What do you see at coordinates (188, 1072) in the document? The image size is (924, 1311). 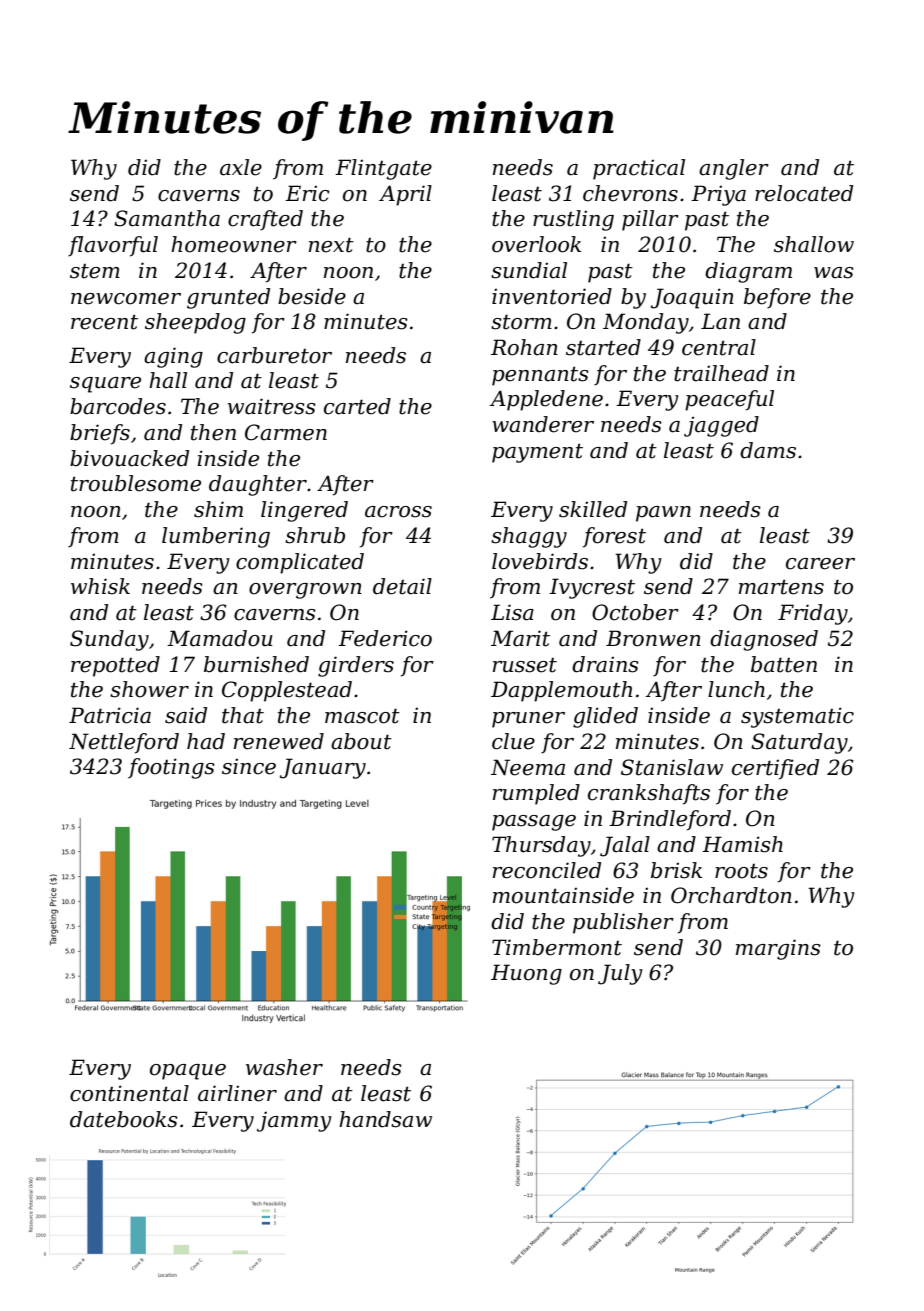 I see `opaque` at bounding box center [188, 1072].
